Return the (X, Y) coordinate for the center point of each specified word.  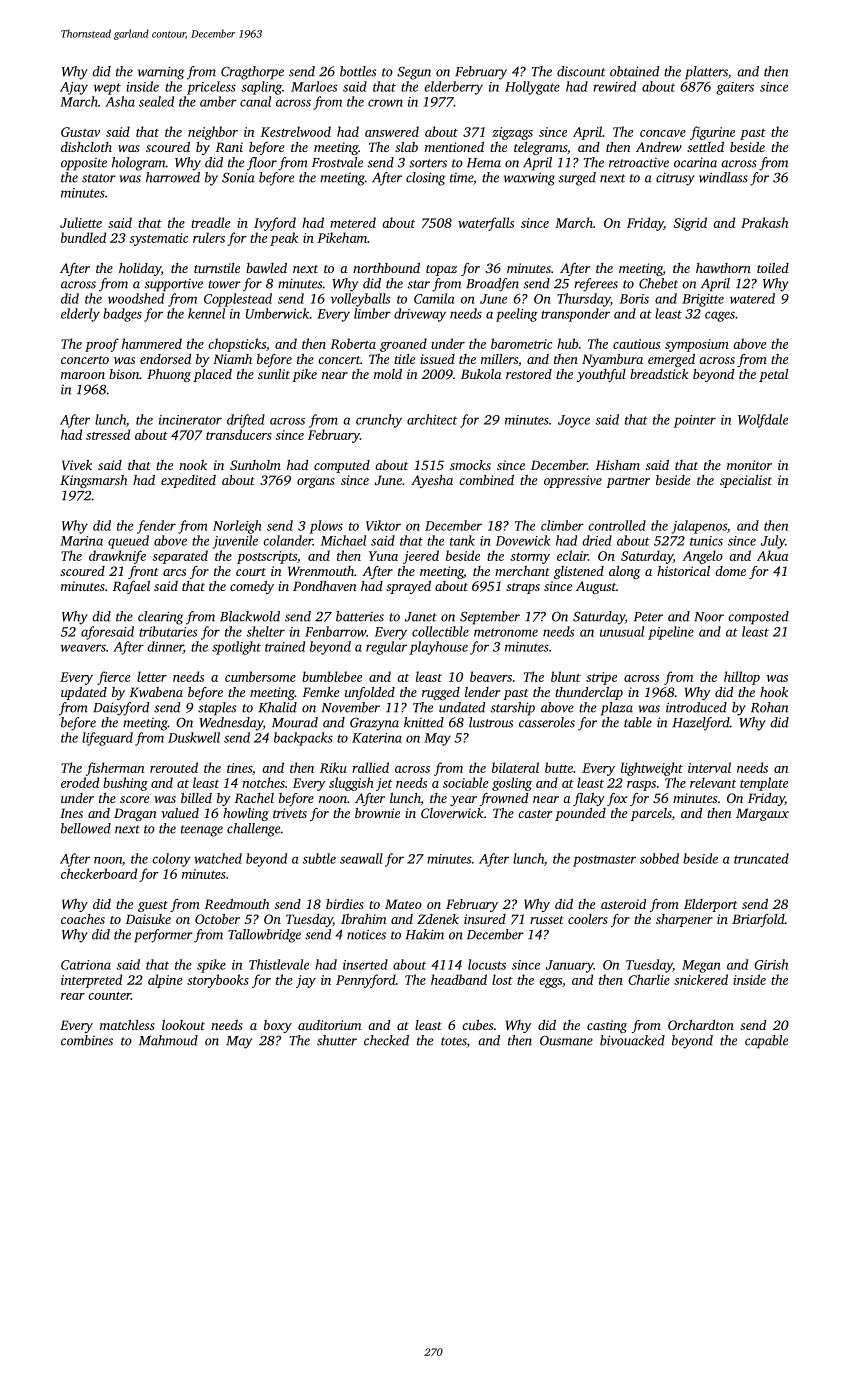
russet (547, 920)
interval (709, 767)
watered (752, 298)
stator (99, 178)
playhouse (438, 648)
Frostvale (337, 162)
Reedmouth (236, 904)
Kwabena (156, 692)
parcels (651, 814)
